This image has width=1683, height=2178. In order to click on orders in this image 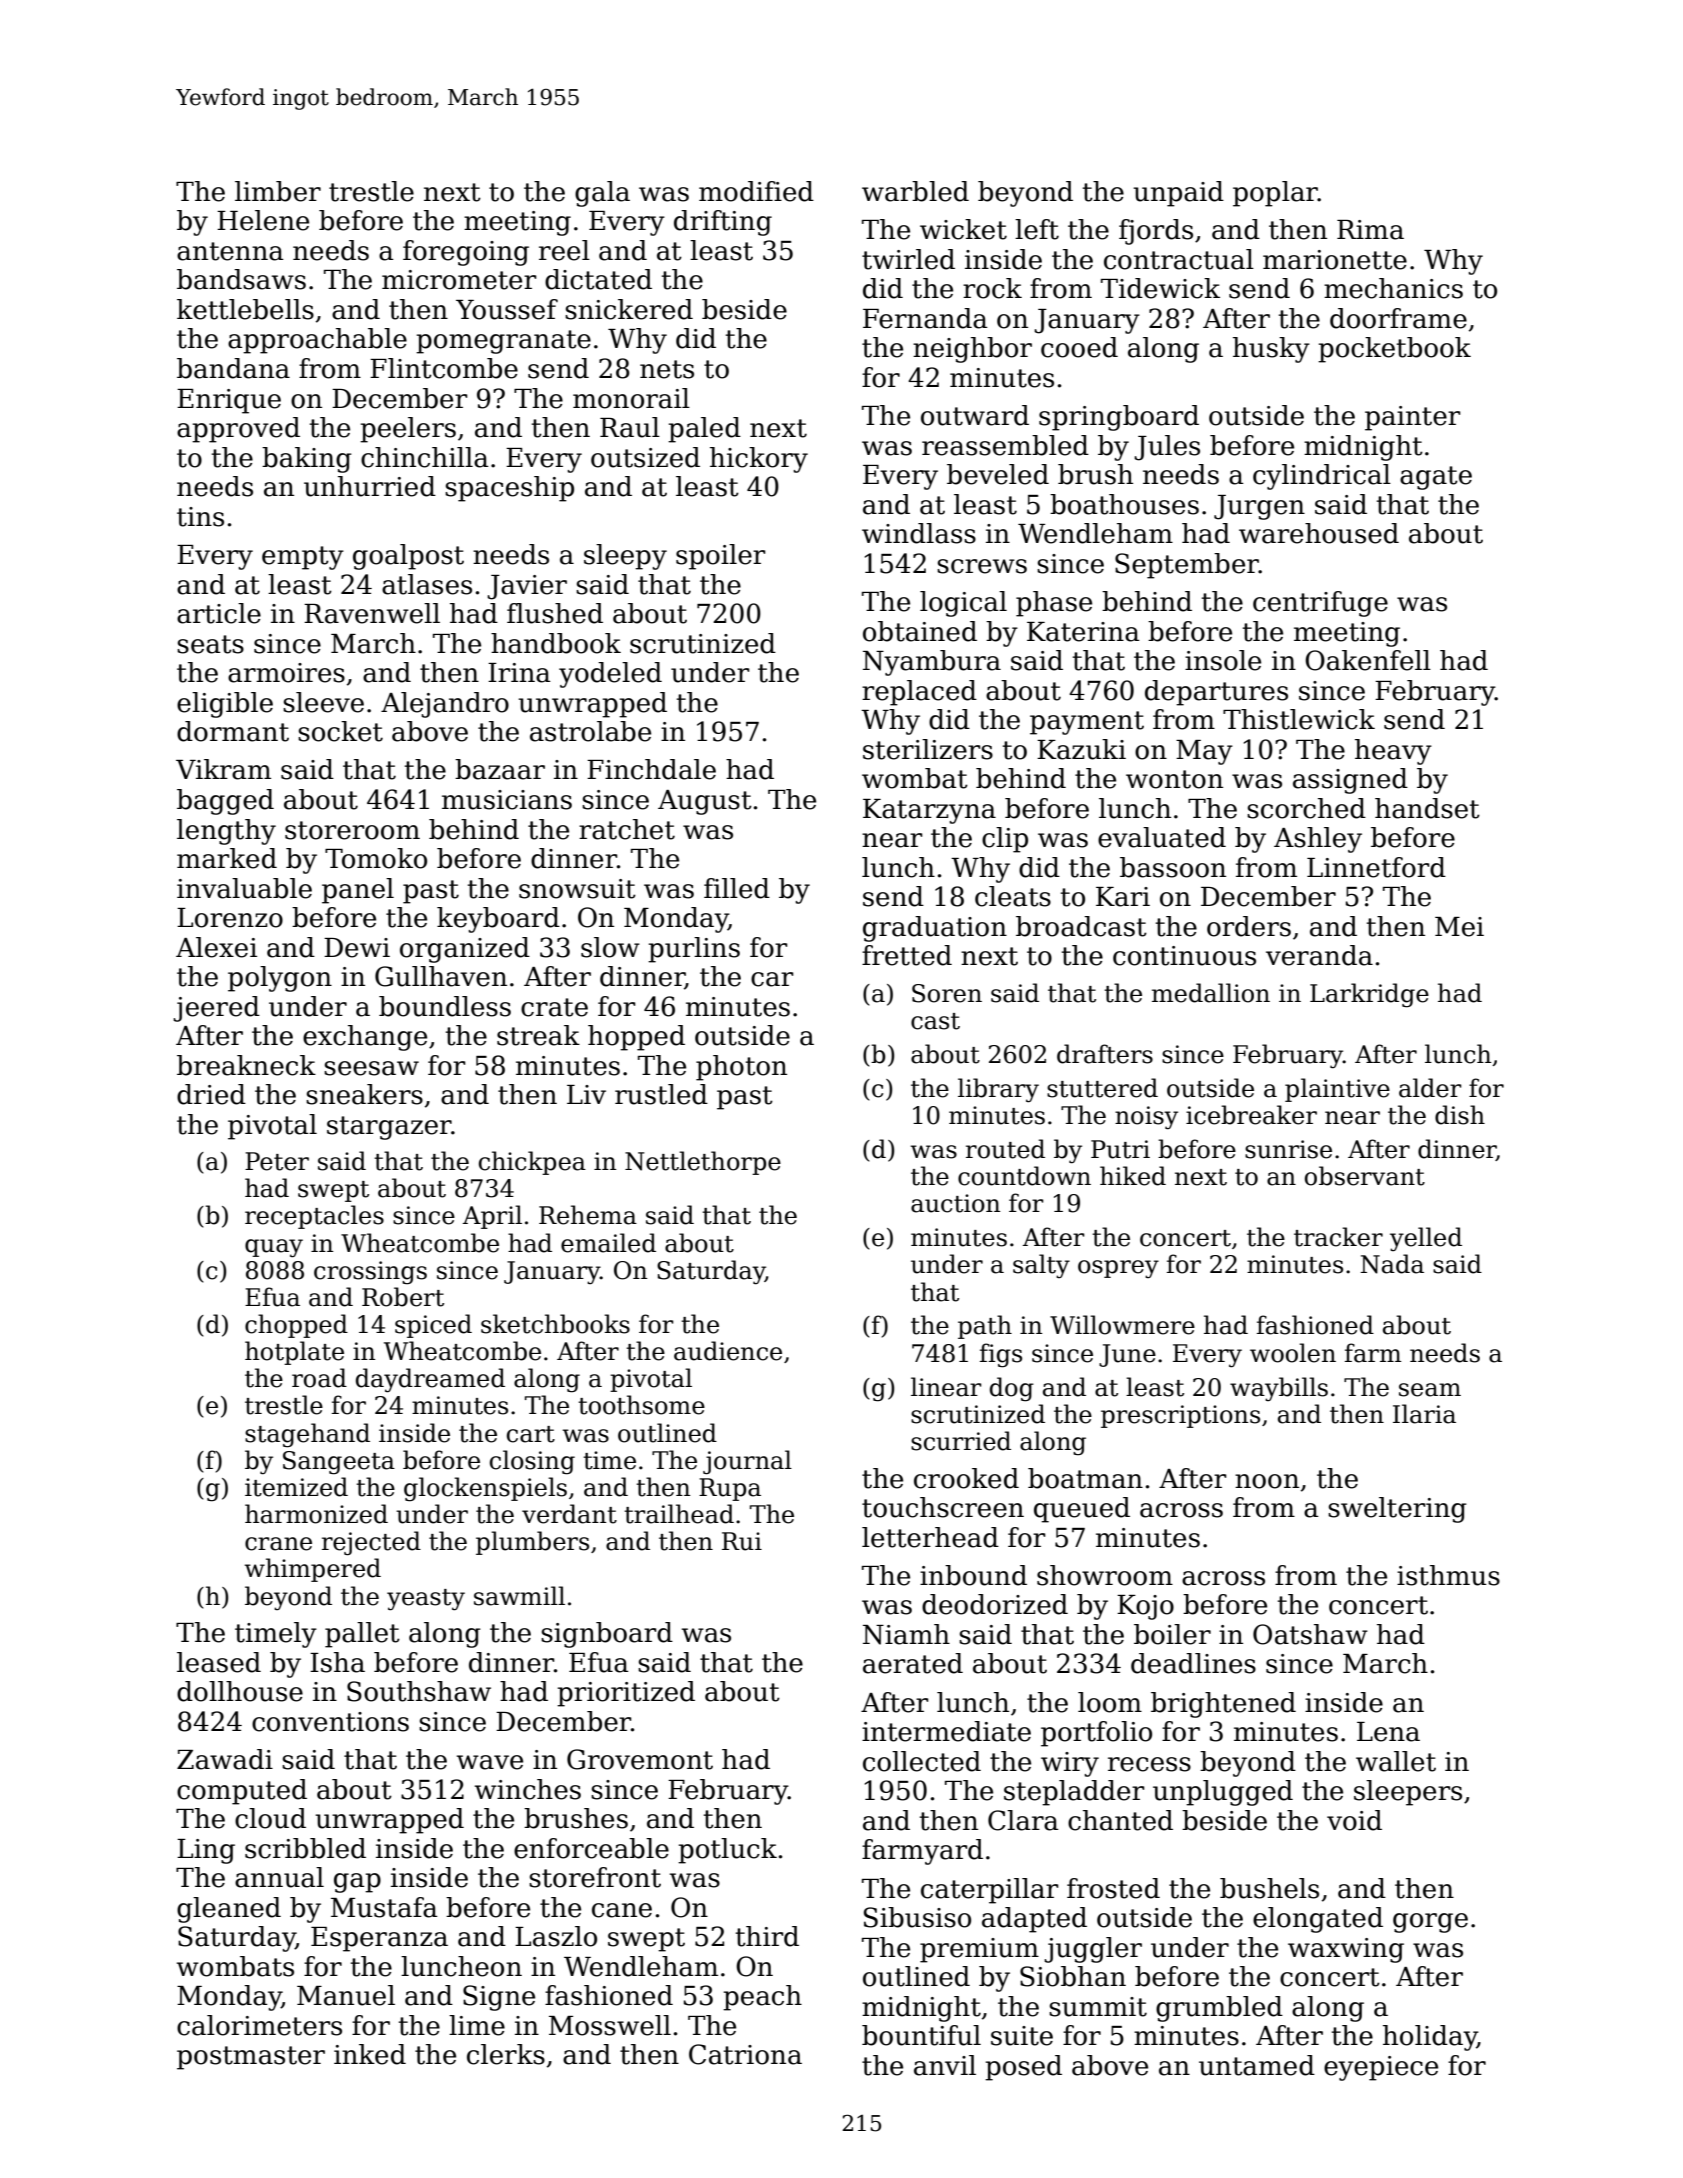, I will do `click(1249, 926)`.
